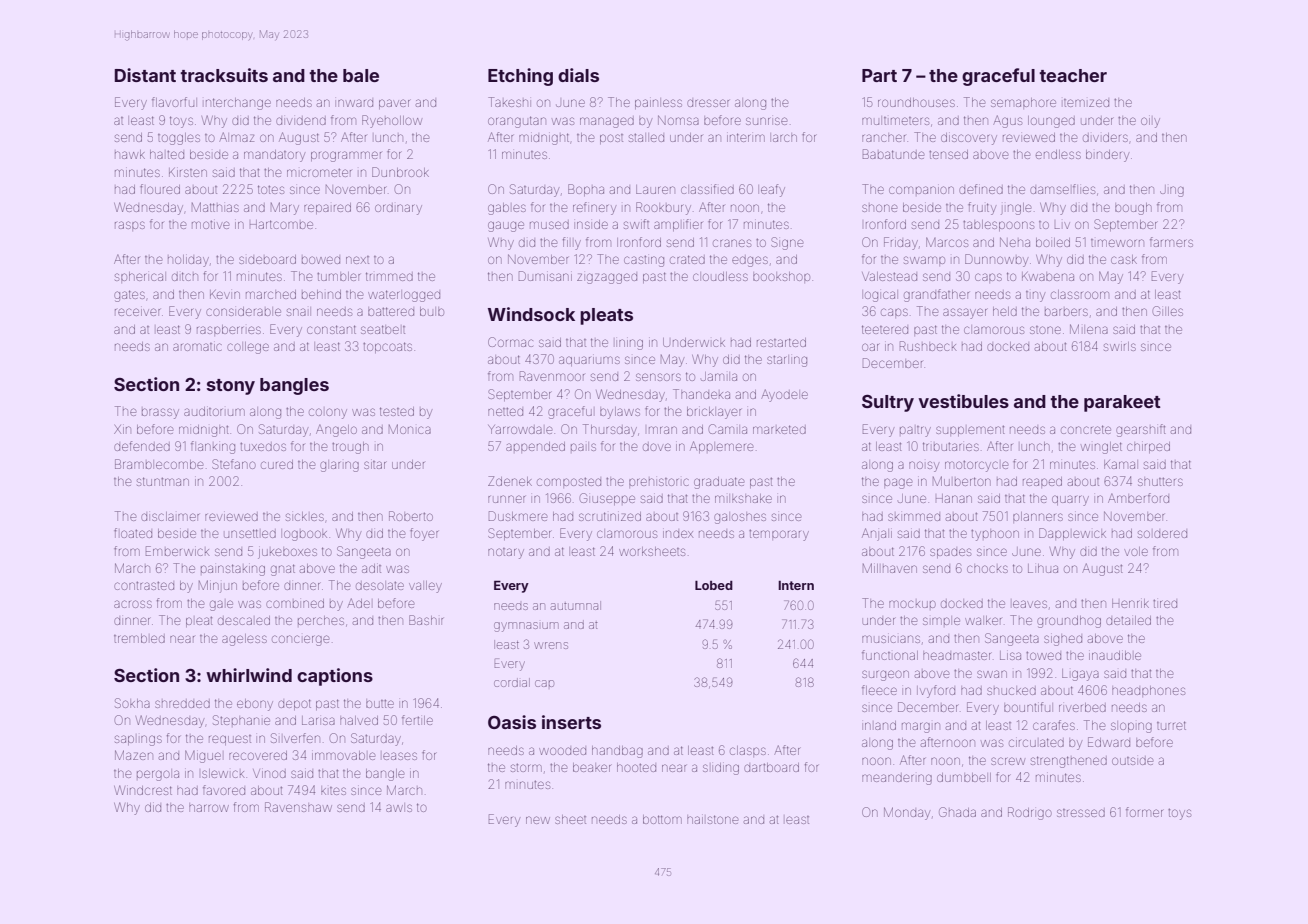 Image resolution: width=1308 pixels, height=924 pixels. What do you see at coordinates (963, 401) in the image?
I see `vestibules` at bounding box center [963, 401].
